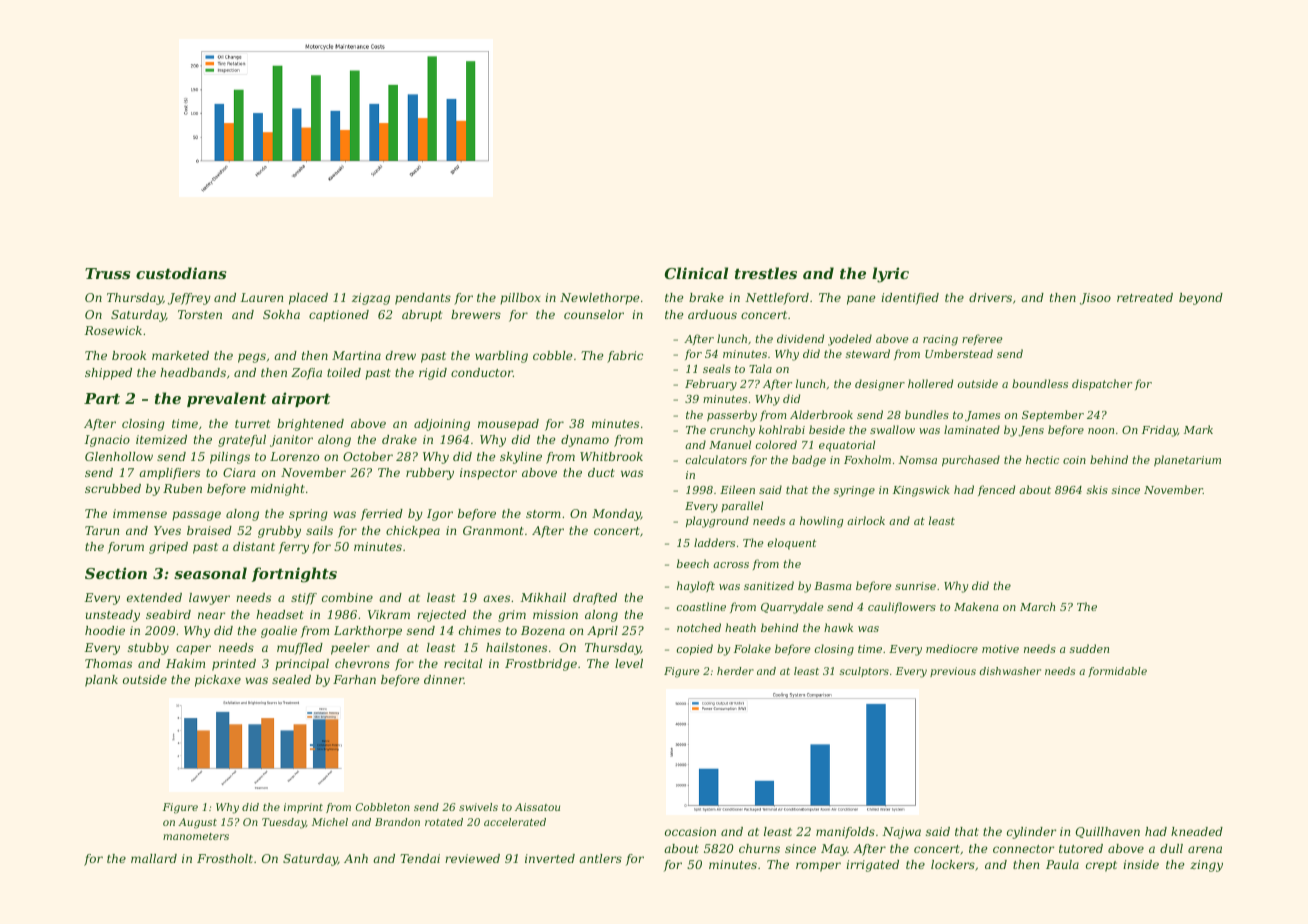 Image resolution: width=1308 pixels, height=924 pixels. What do you see at coordinates (1097, 489) in the screenshot?
I see `skis` at bounding box center [1097, 489].
